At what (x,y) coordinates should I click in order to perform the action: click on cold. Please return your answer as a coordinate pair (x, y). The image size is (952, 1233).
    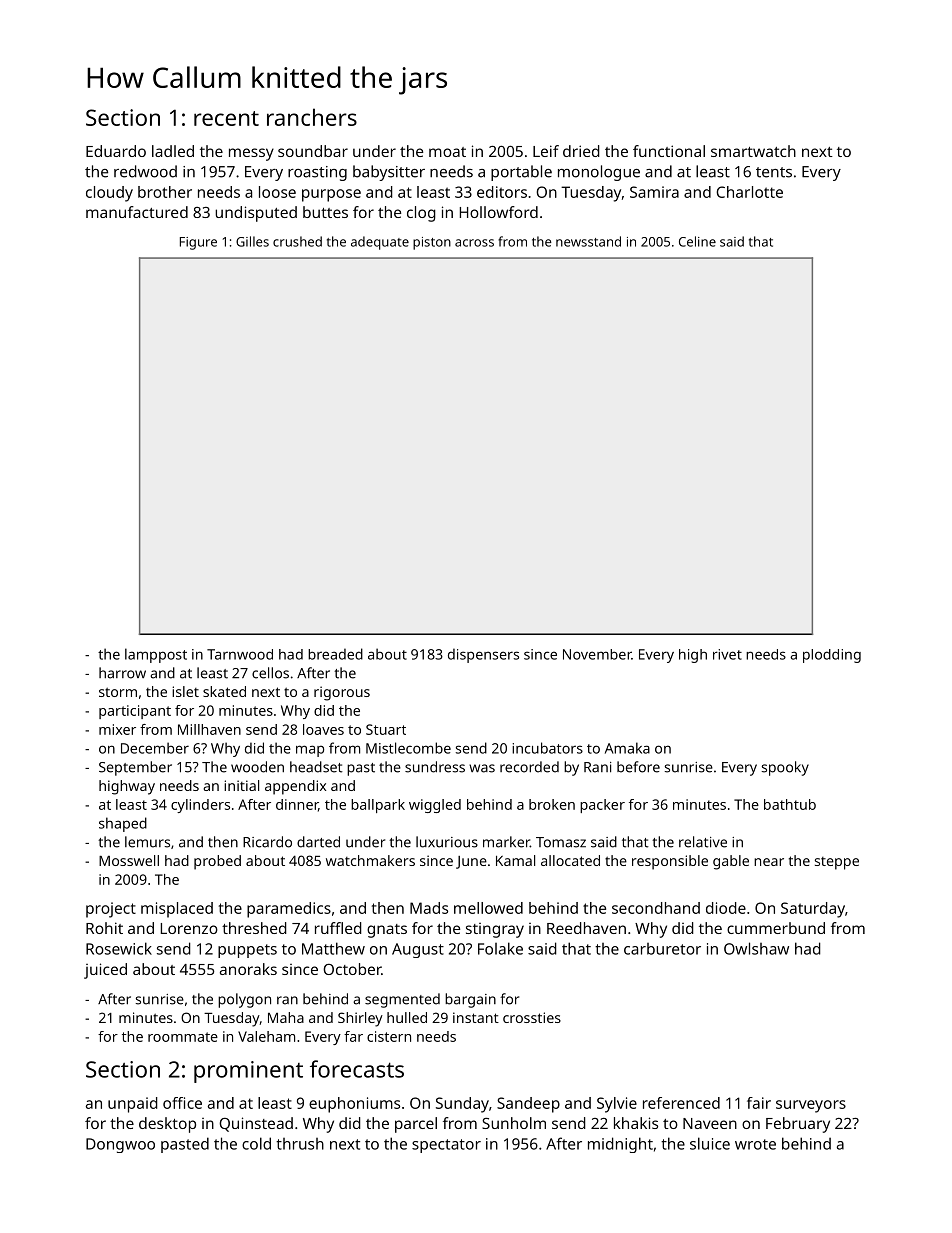
    Looking at the image, I should click on (256, 1143).
